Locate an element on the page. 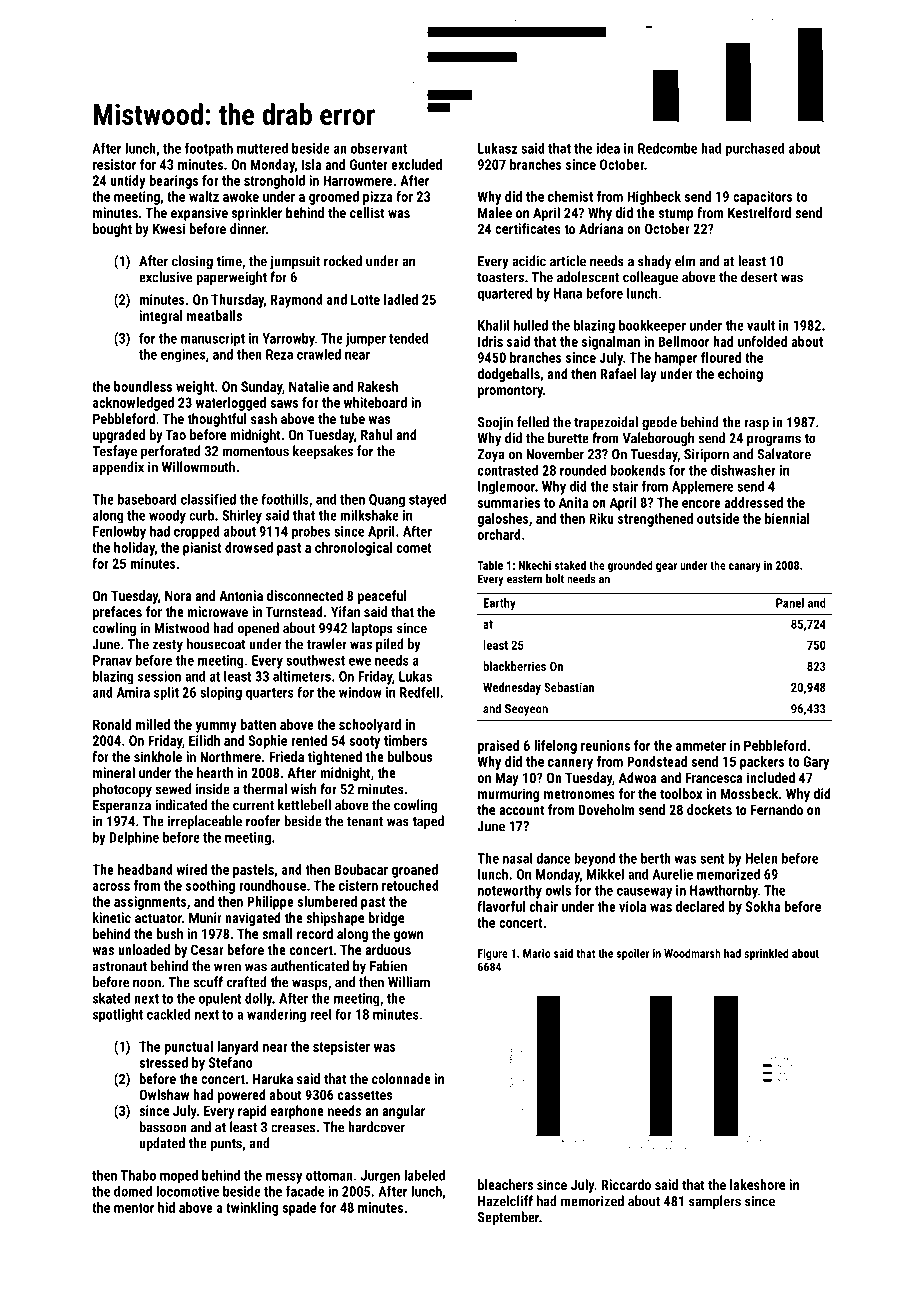 This image has height=1308, width=924. footpath is located at coordinates (209, 150).
